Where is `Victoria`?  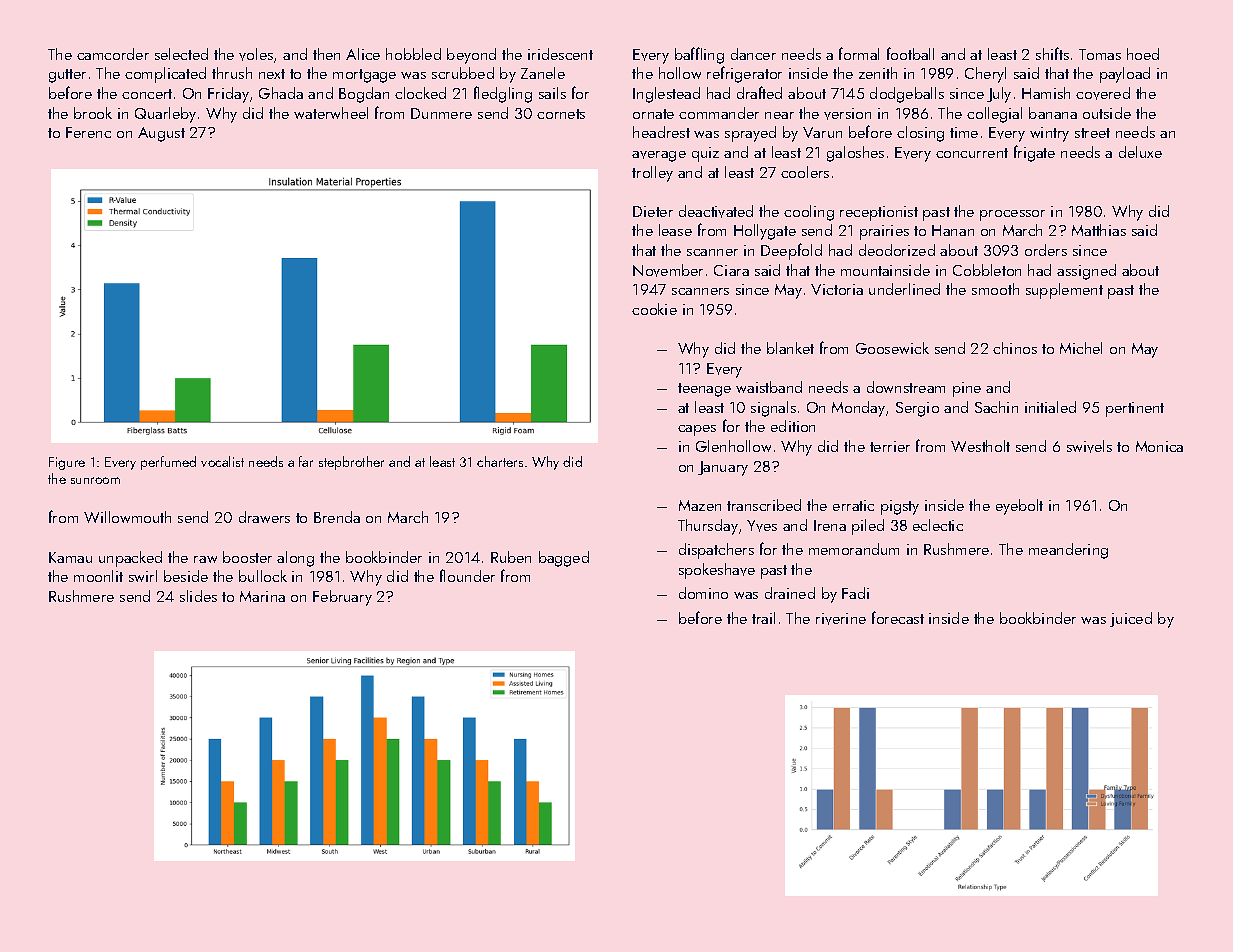 Victoria is located at coordinates (837, 289).
